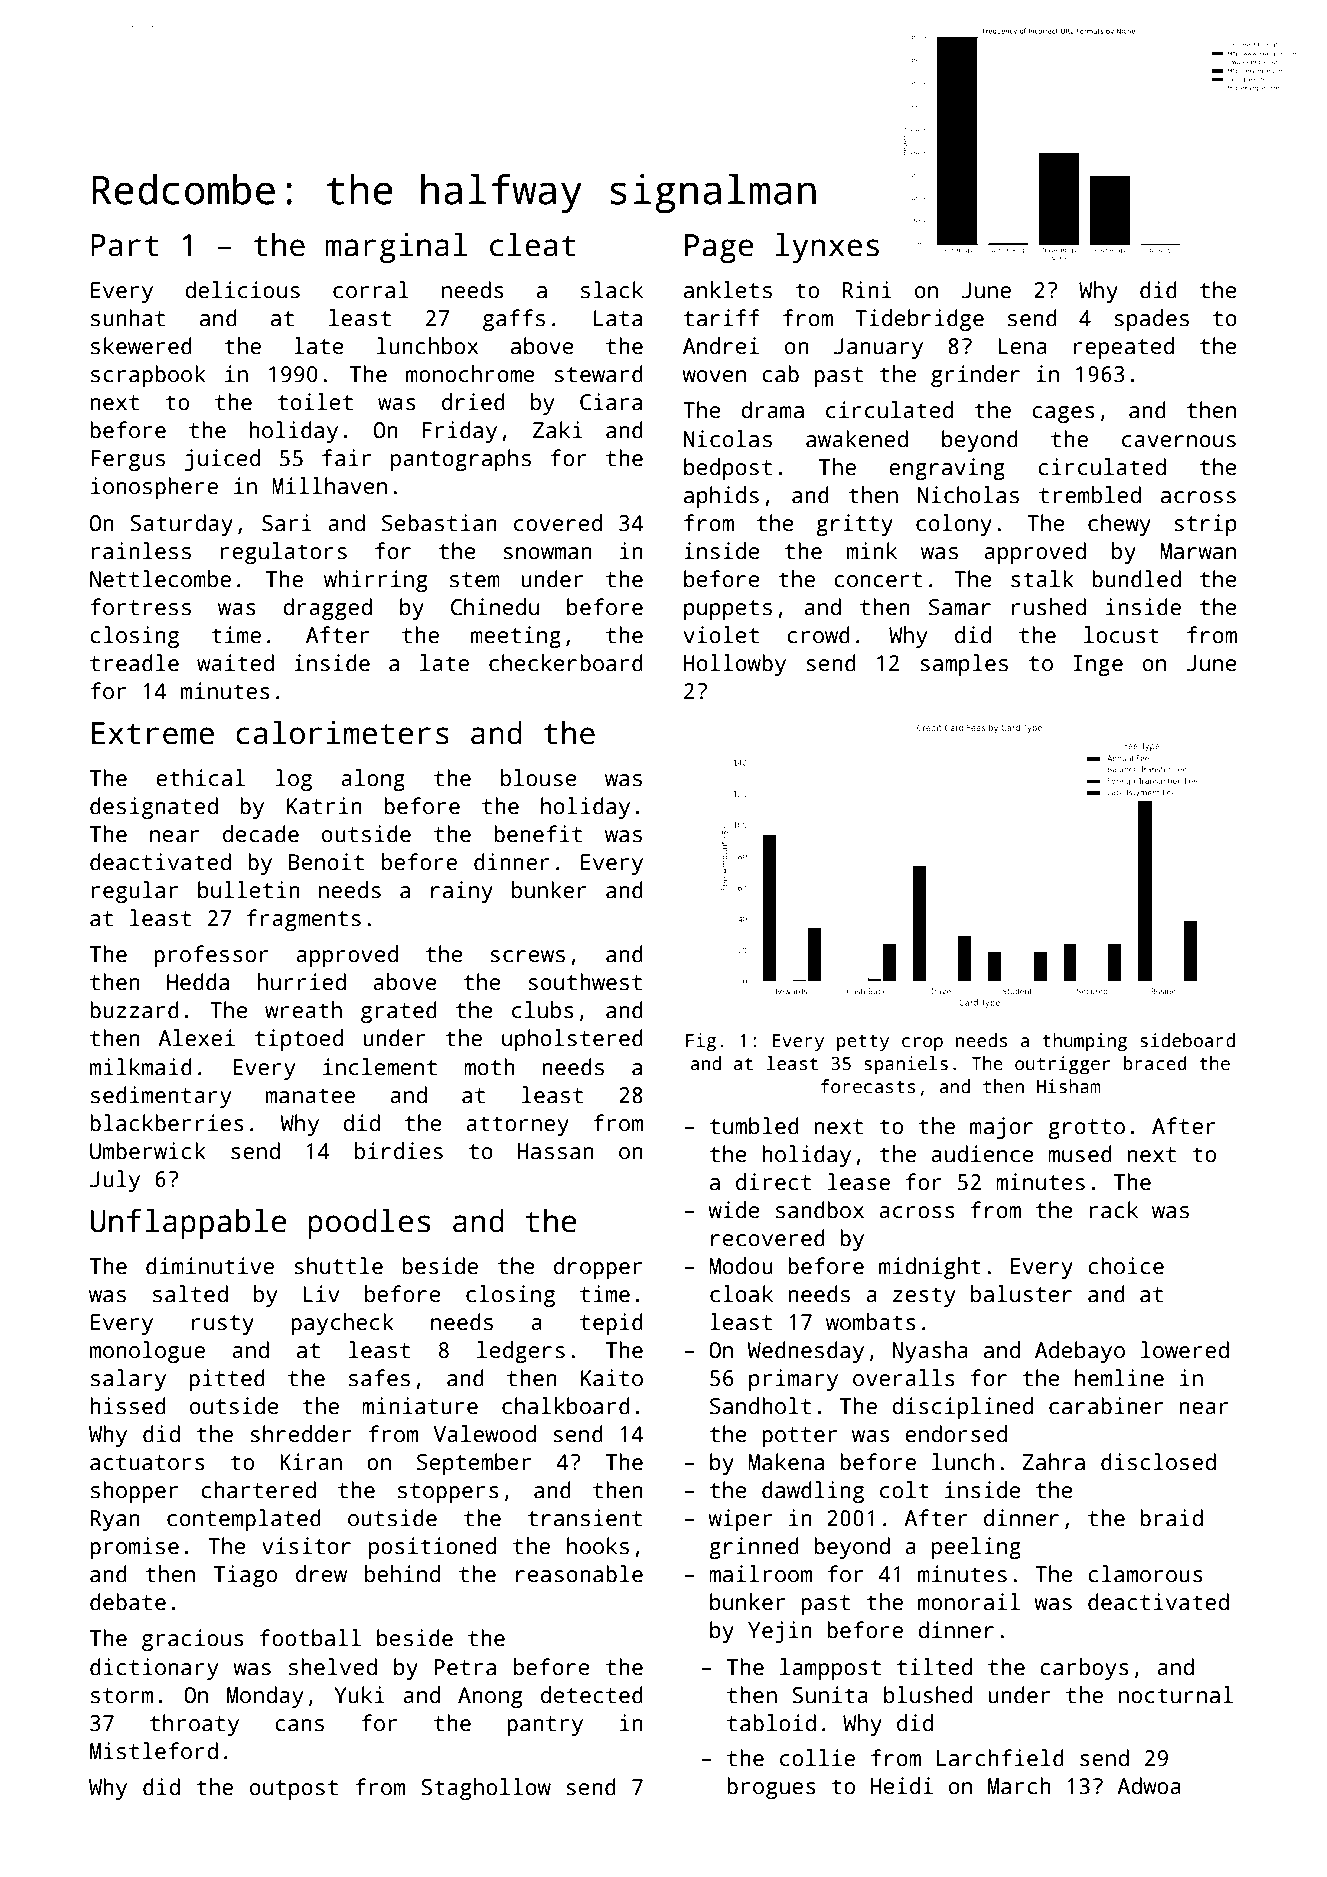 This document has width=1327, height=1877. What do you see at coordinates (1151, 320) in the document?
I see `spades` at bounding box center [1151, 320].
